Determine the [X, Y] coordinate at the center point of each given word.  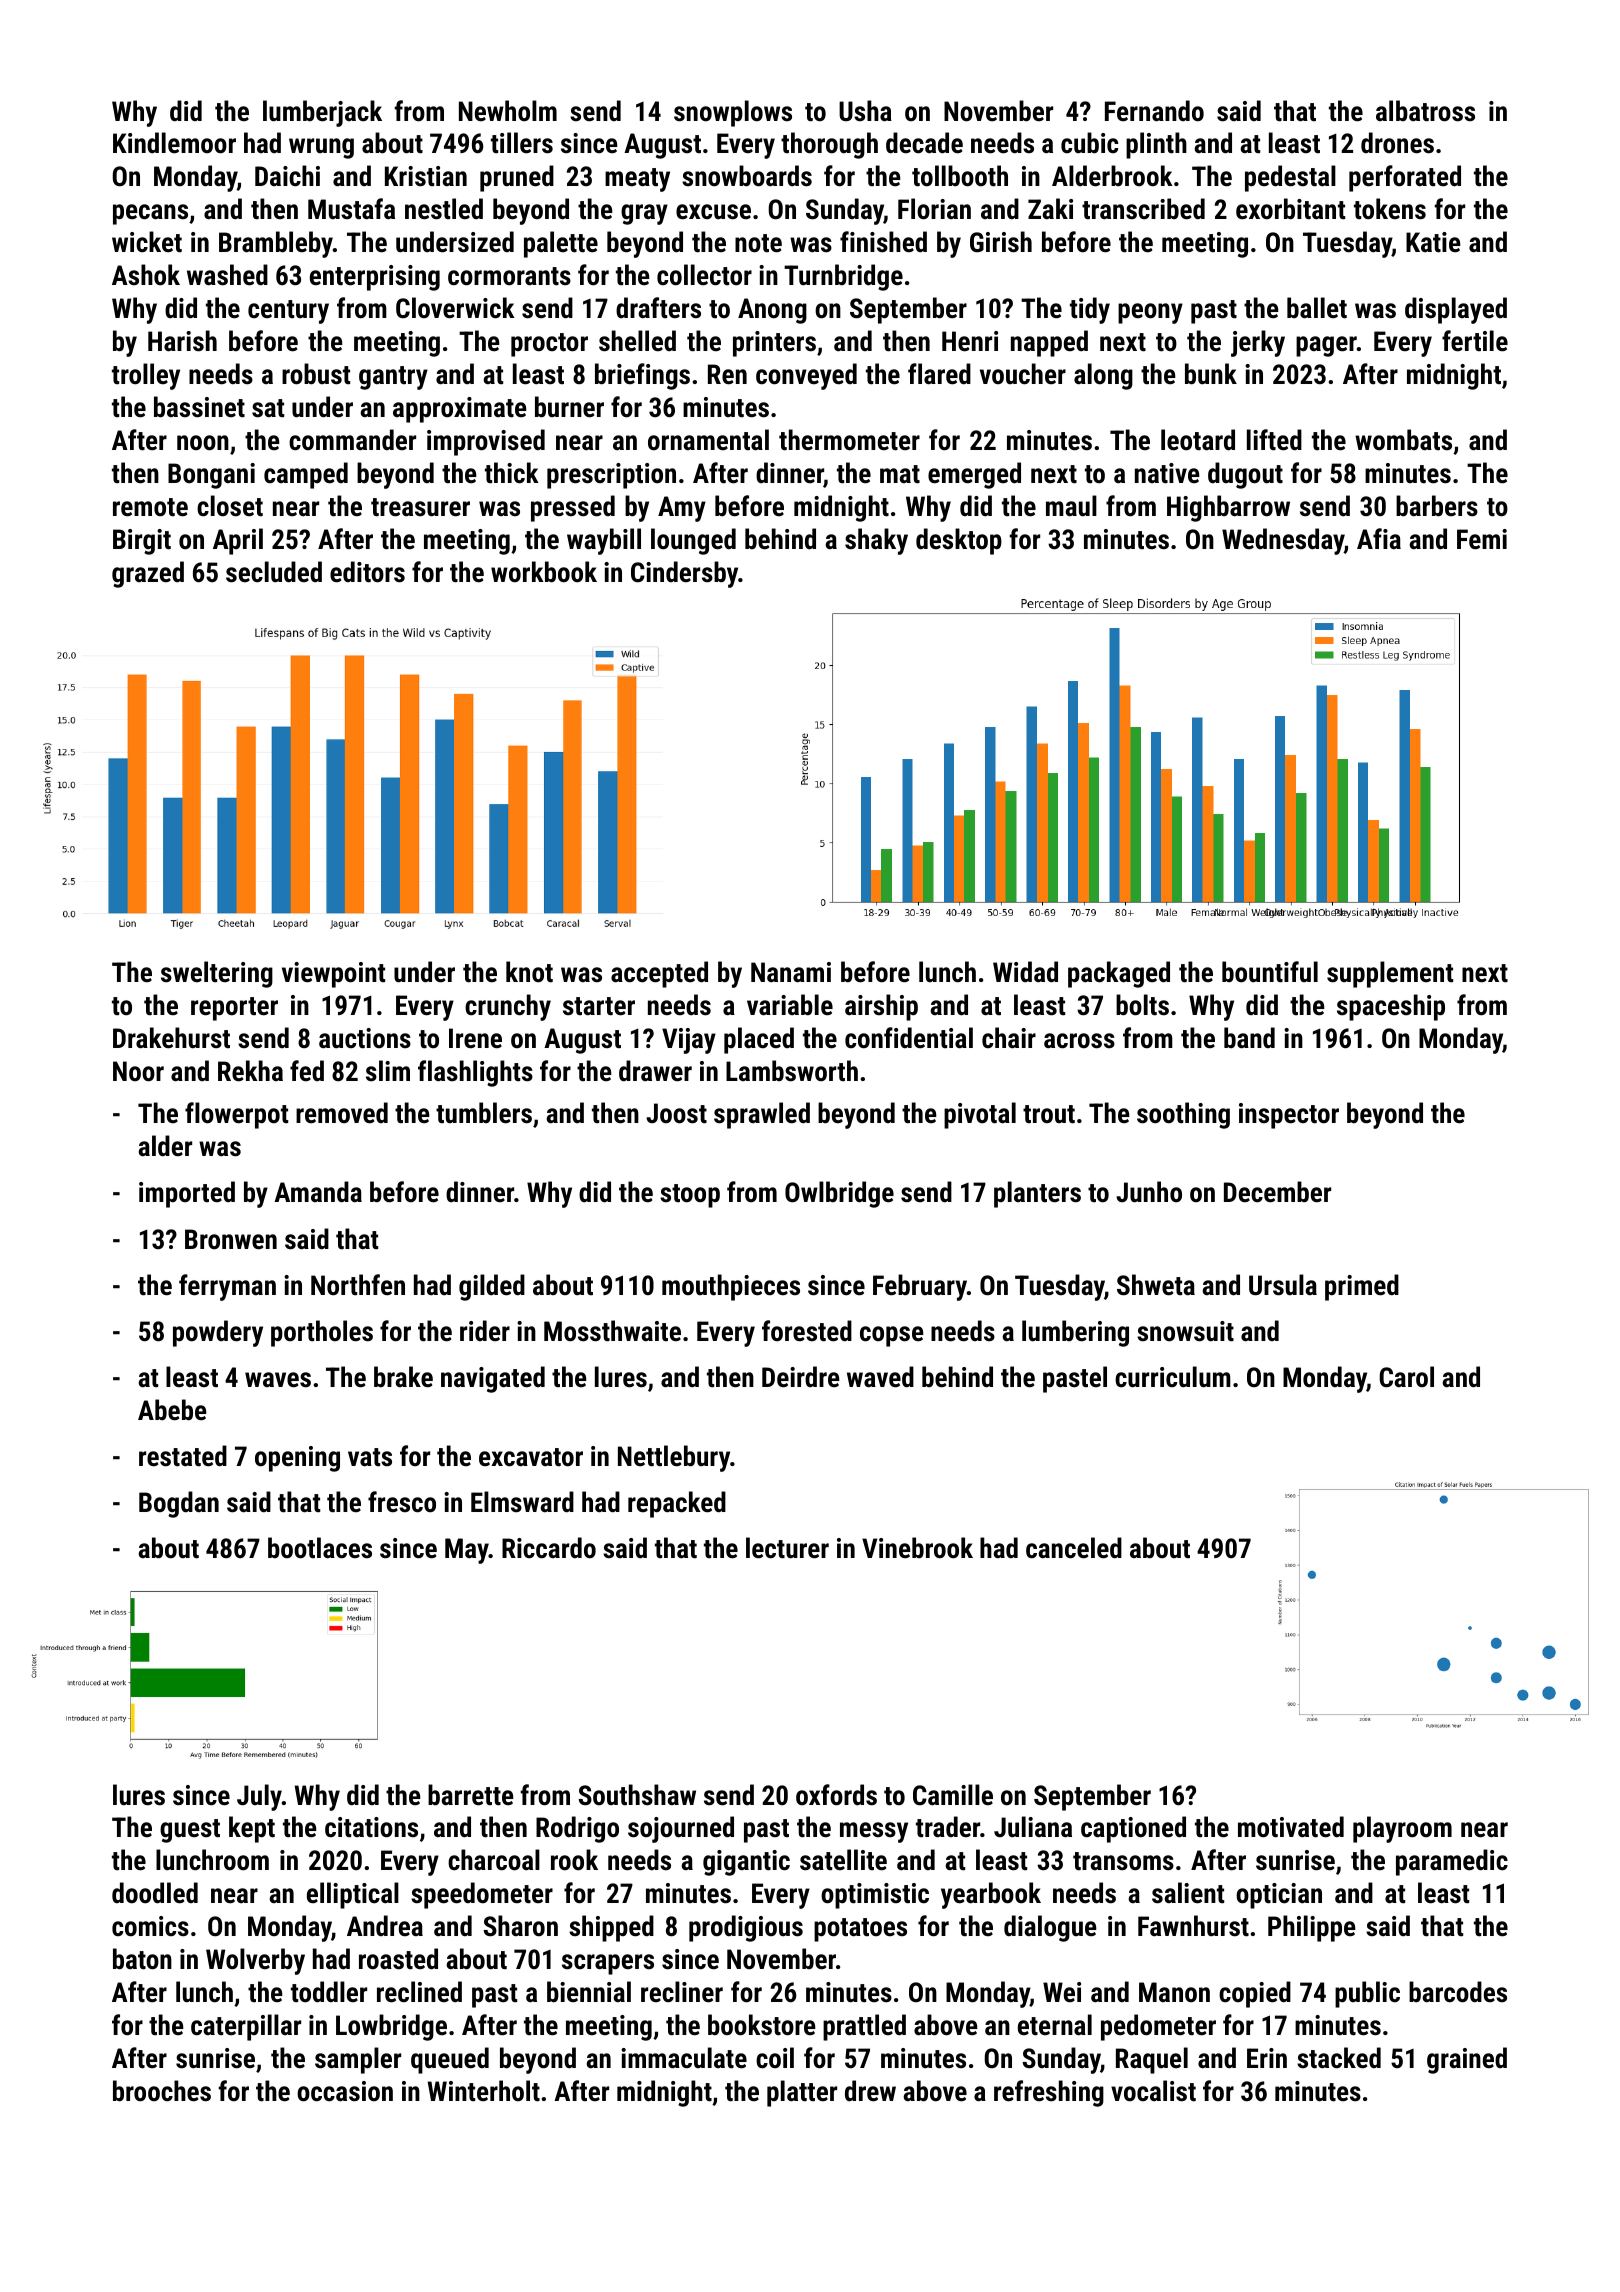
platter [802, 2093]
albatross [1425, 111]
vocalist [1153, 2091]
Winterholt [484, 2091]
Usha [865, 111]
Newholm [508, 111]
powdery [218, 1333]
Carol [1406, 1377]
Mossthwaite [612, 1331]
